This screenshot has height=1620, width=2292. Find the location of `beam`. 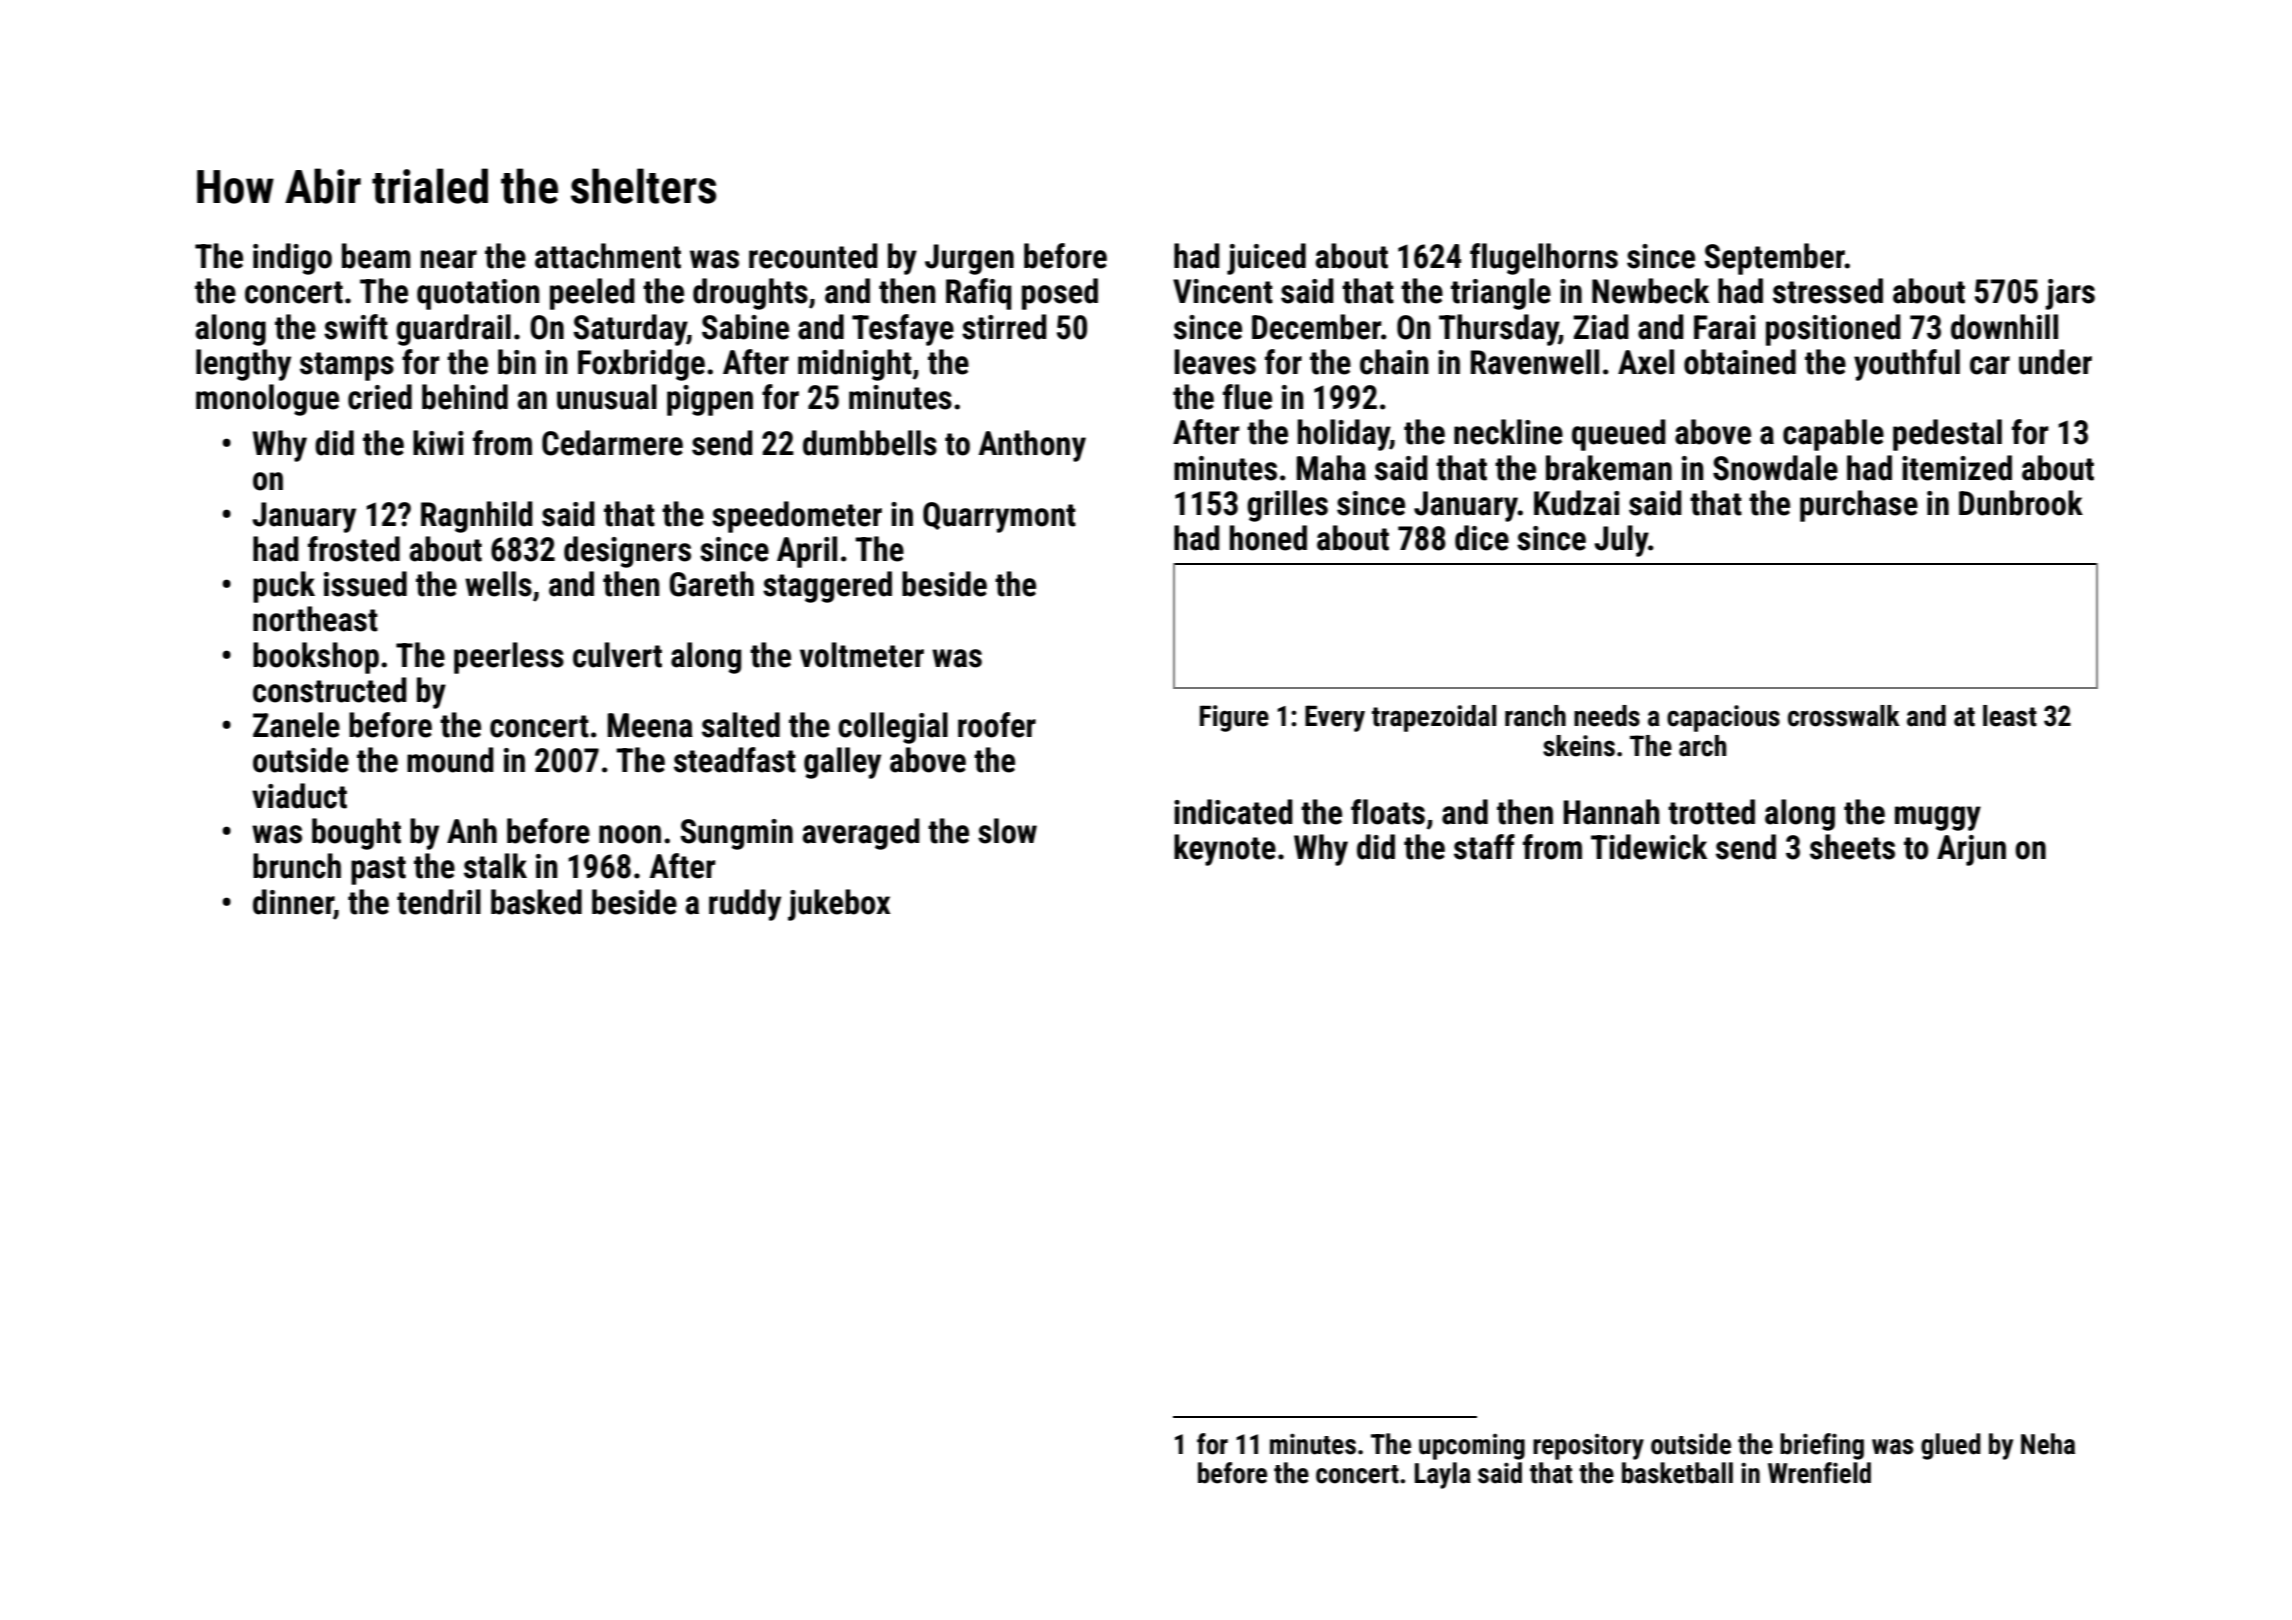

beam is located at coordinates (376, 256).
